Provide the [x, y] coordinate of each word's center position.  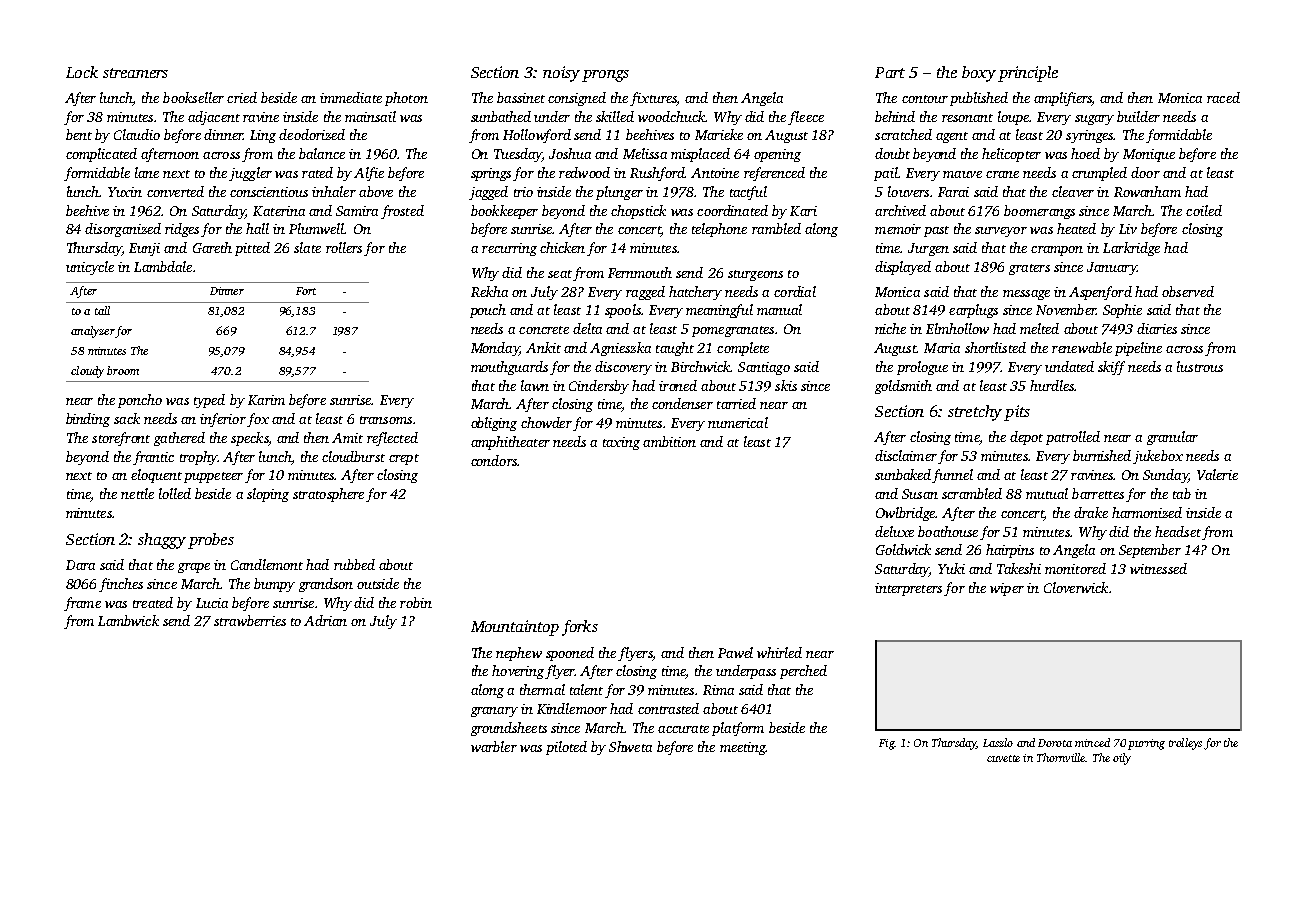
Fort [306, 291]
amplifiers [1063, 99]
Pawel [735, 652]
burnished [1102, 455]
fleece [806, 118]
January [1112, 268]
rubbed [354, 564]
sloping [268, 495]
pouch [488, 311]
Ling [263, 136]
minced [1092, 742]
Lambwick [128, 620]
